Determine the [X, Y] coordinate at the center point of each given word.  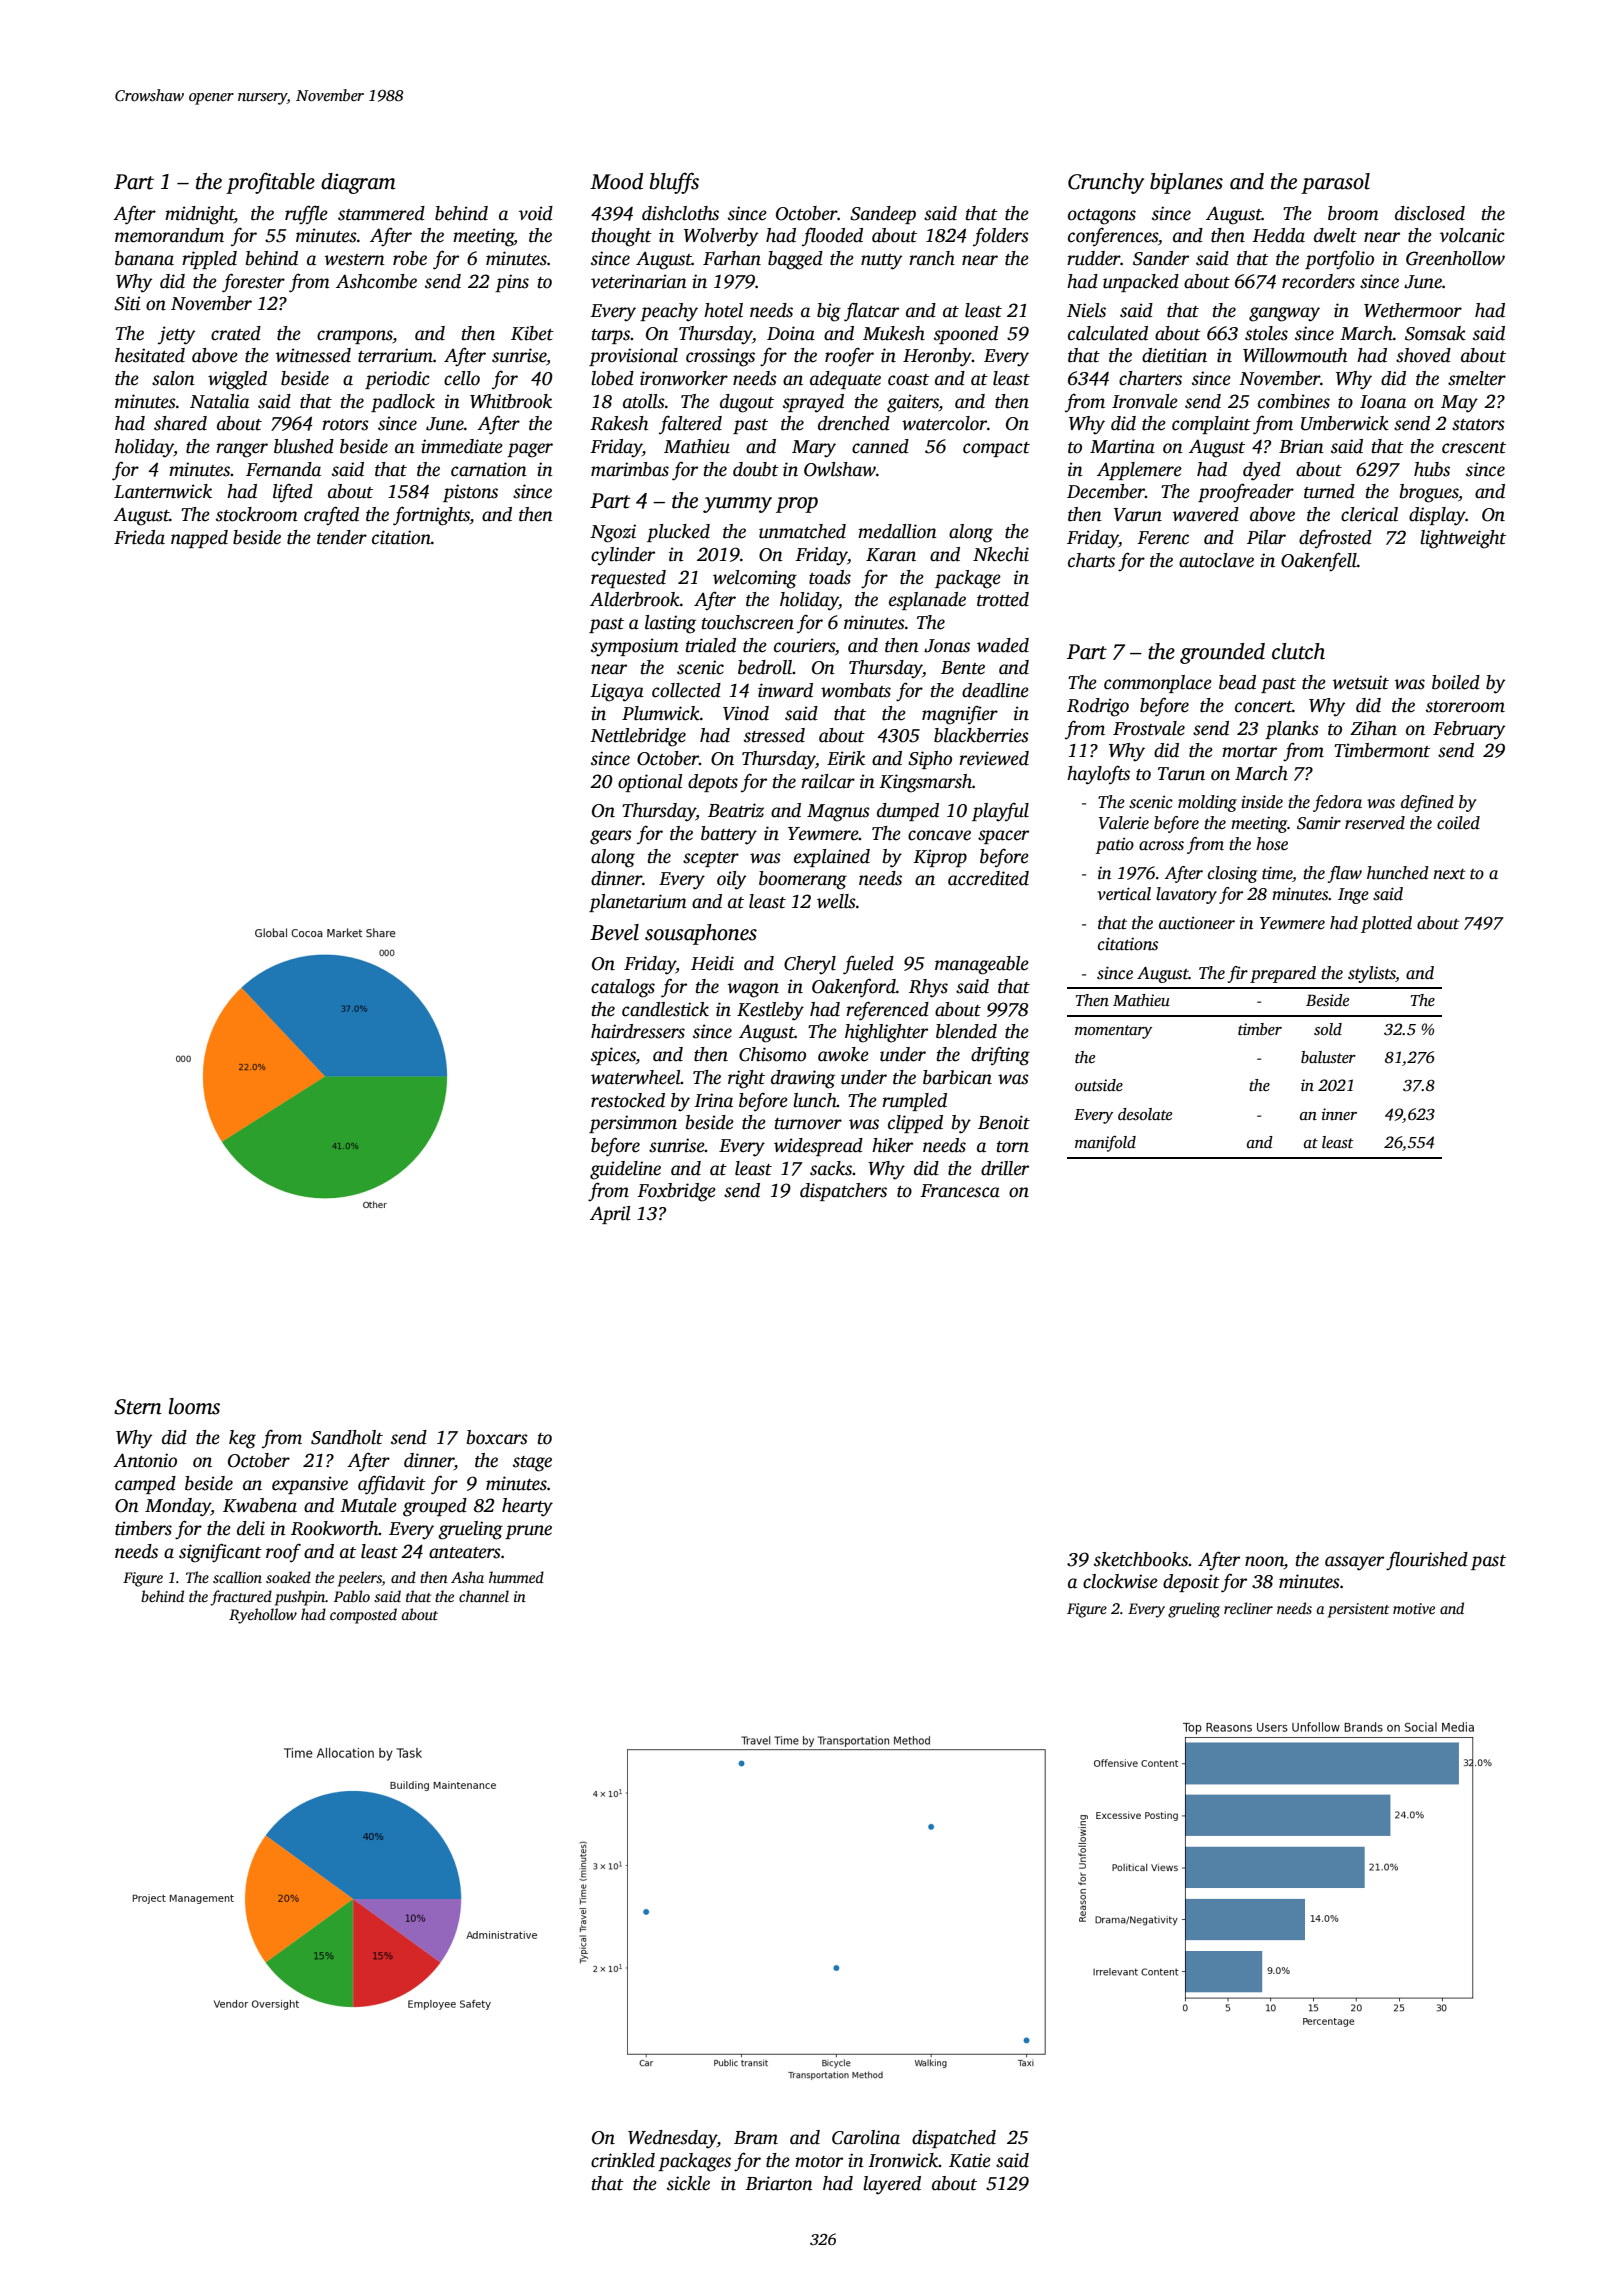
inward [785, 690]
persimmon [633, 1124]
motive [1414, 1608]
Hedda [1278, 235]
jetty [176, 335]
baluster [1328, 1057]
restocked [628, 1100]
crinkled [623, 2160]
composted [363, 1616]
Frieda [139, 537]
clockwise [1120, 1581]
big [829, 312]
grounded [1222, 653]
